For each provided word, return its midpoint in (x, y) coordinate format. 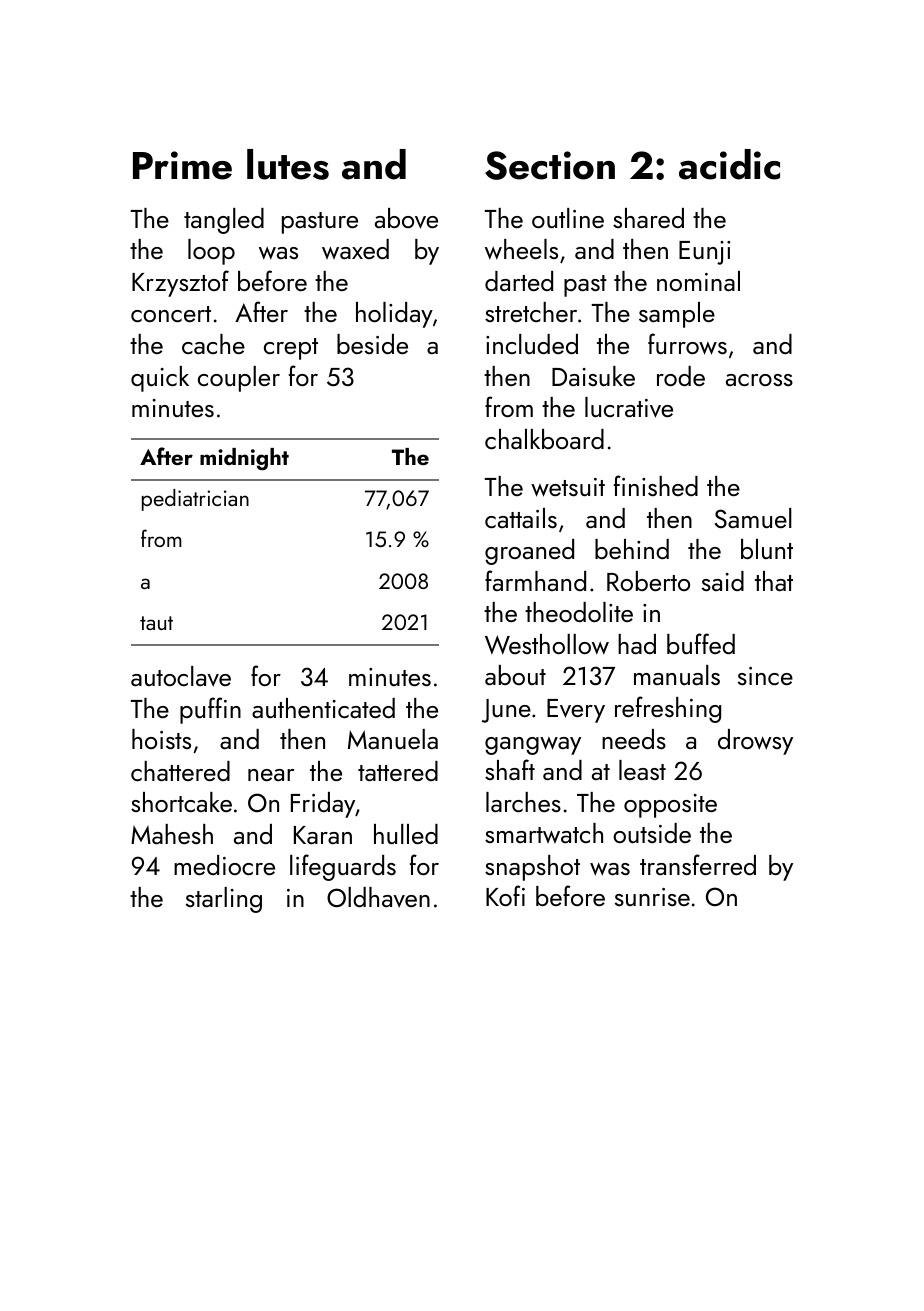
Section (550, 165)
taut (156, 623)
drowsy (755, 742)
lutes (288, 164)
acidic (729, 164)
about (515, 675)
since (765, 676)
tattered (398, 771)
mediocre (224, 865)
